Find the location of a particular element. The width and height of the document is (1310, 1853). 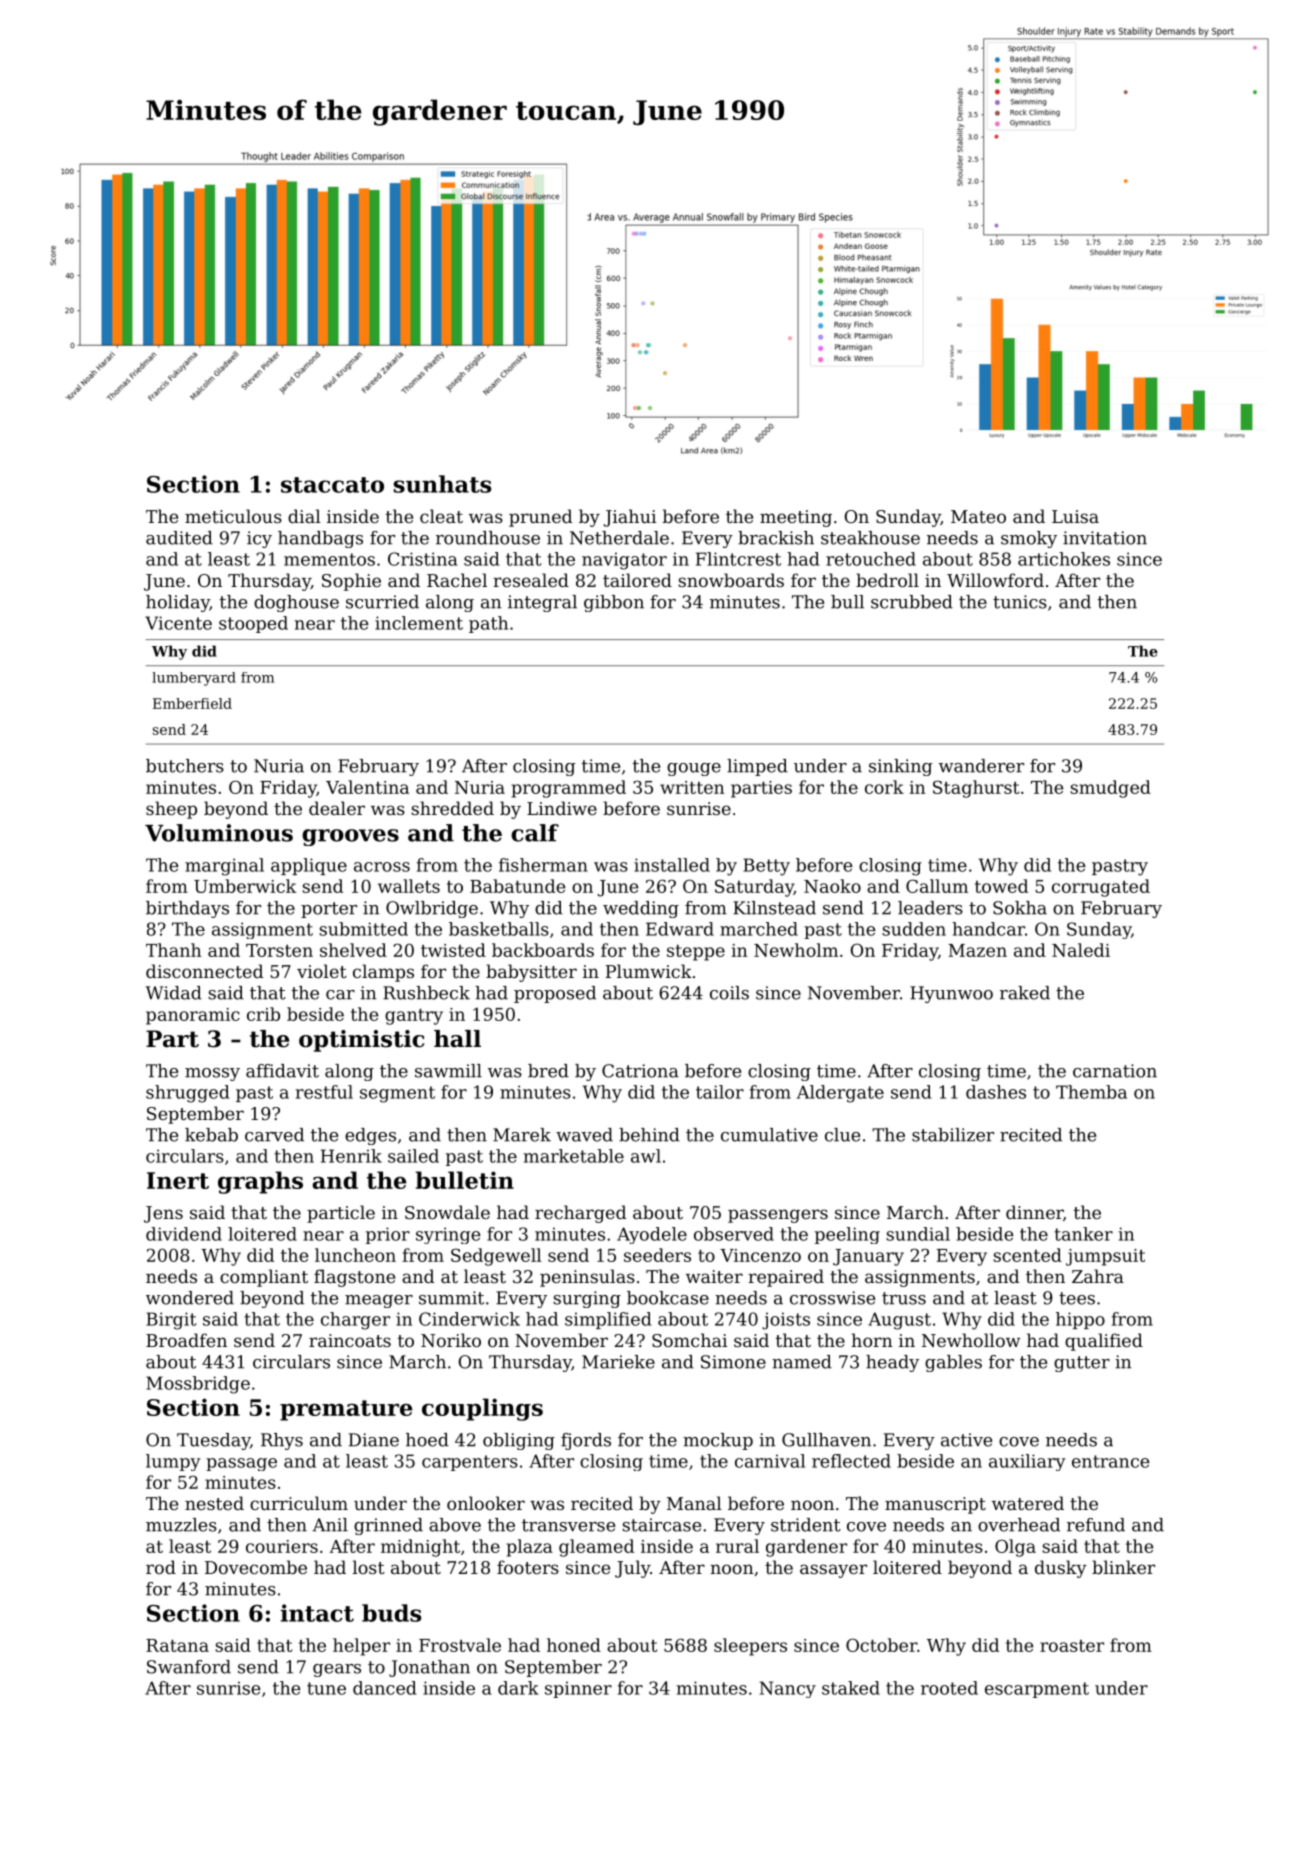

Jiahui is located at coordinates (630, 518).
